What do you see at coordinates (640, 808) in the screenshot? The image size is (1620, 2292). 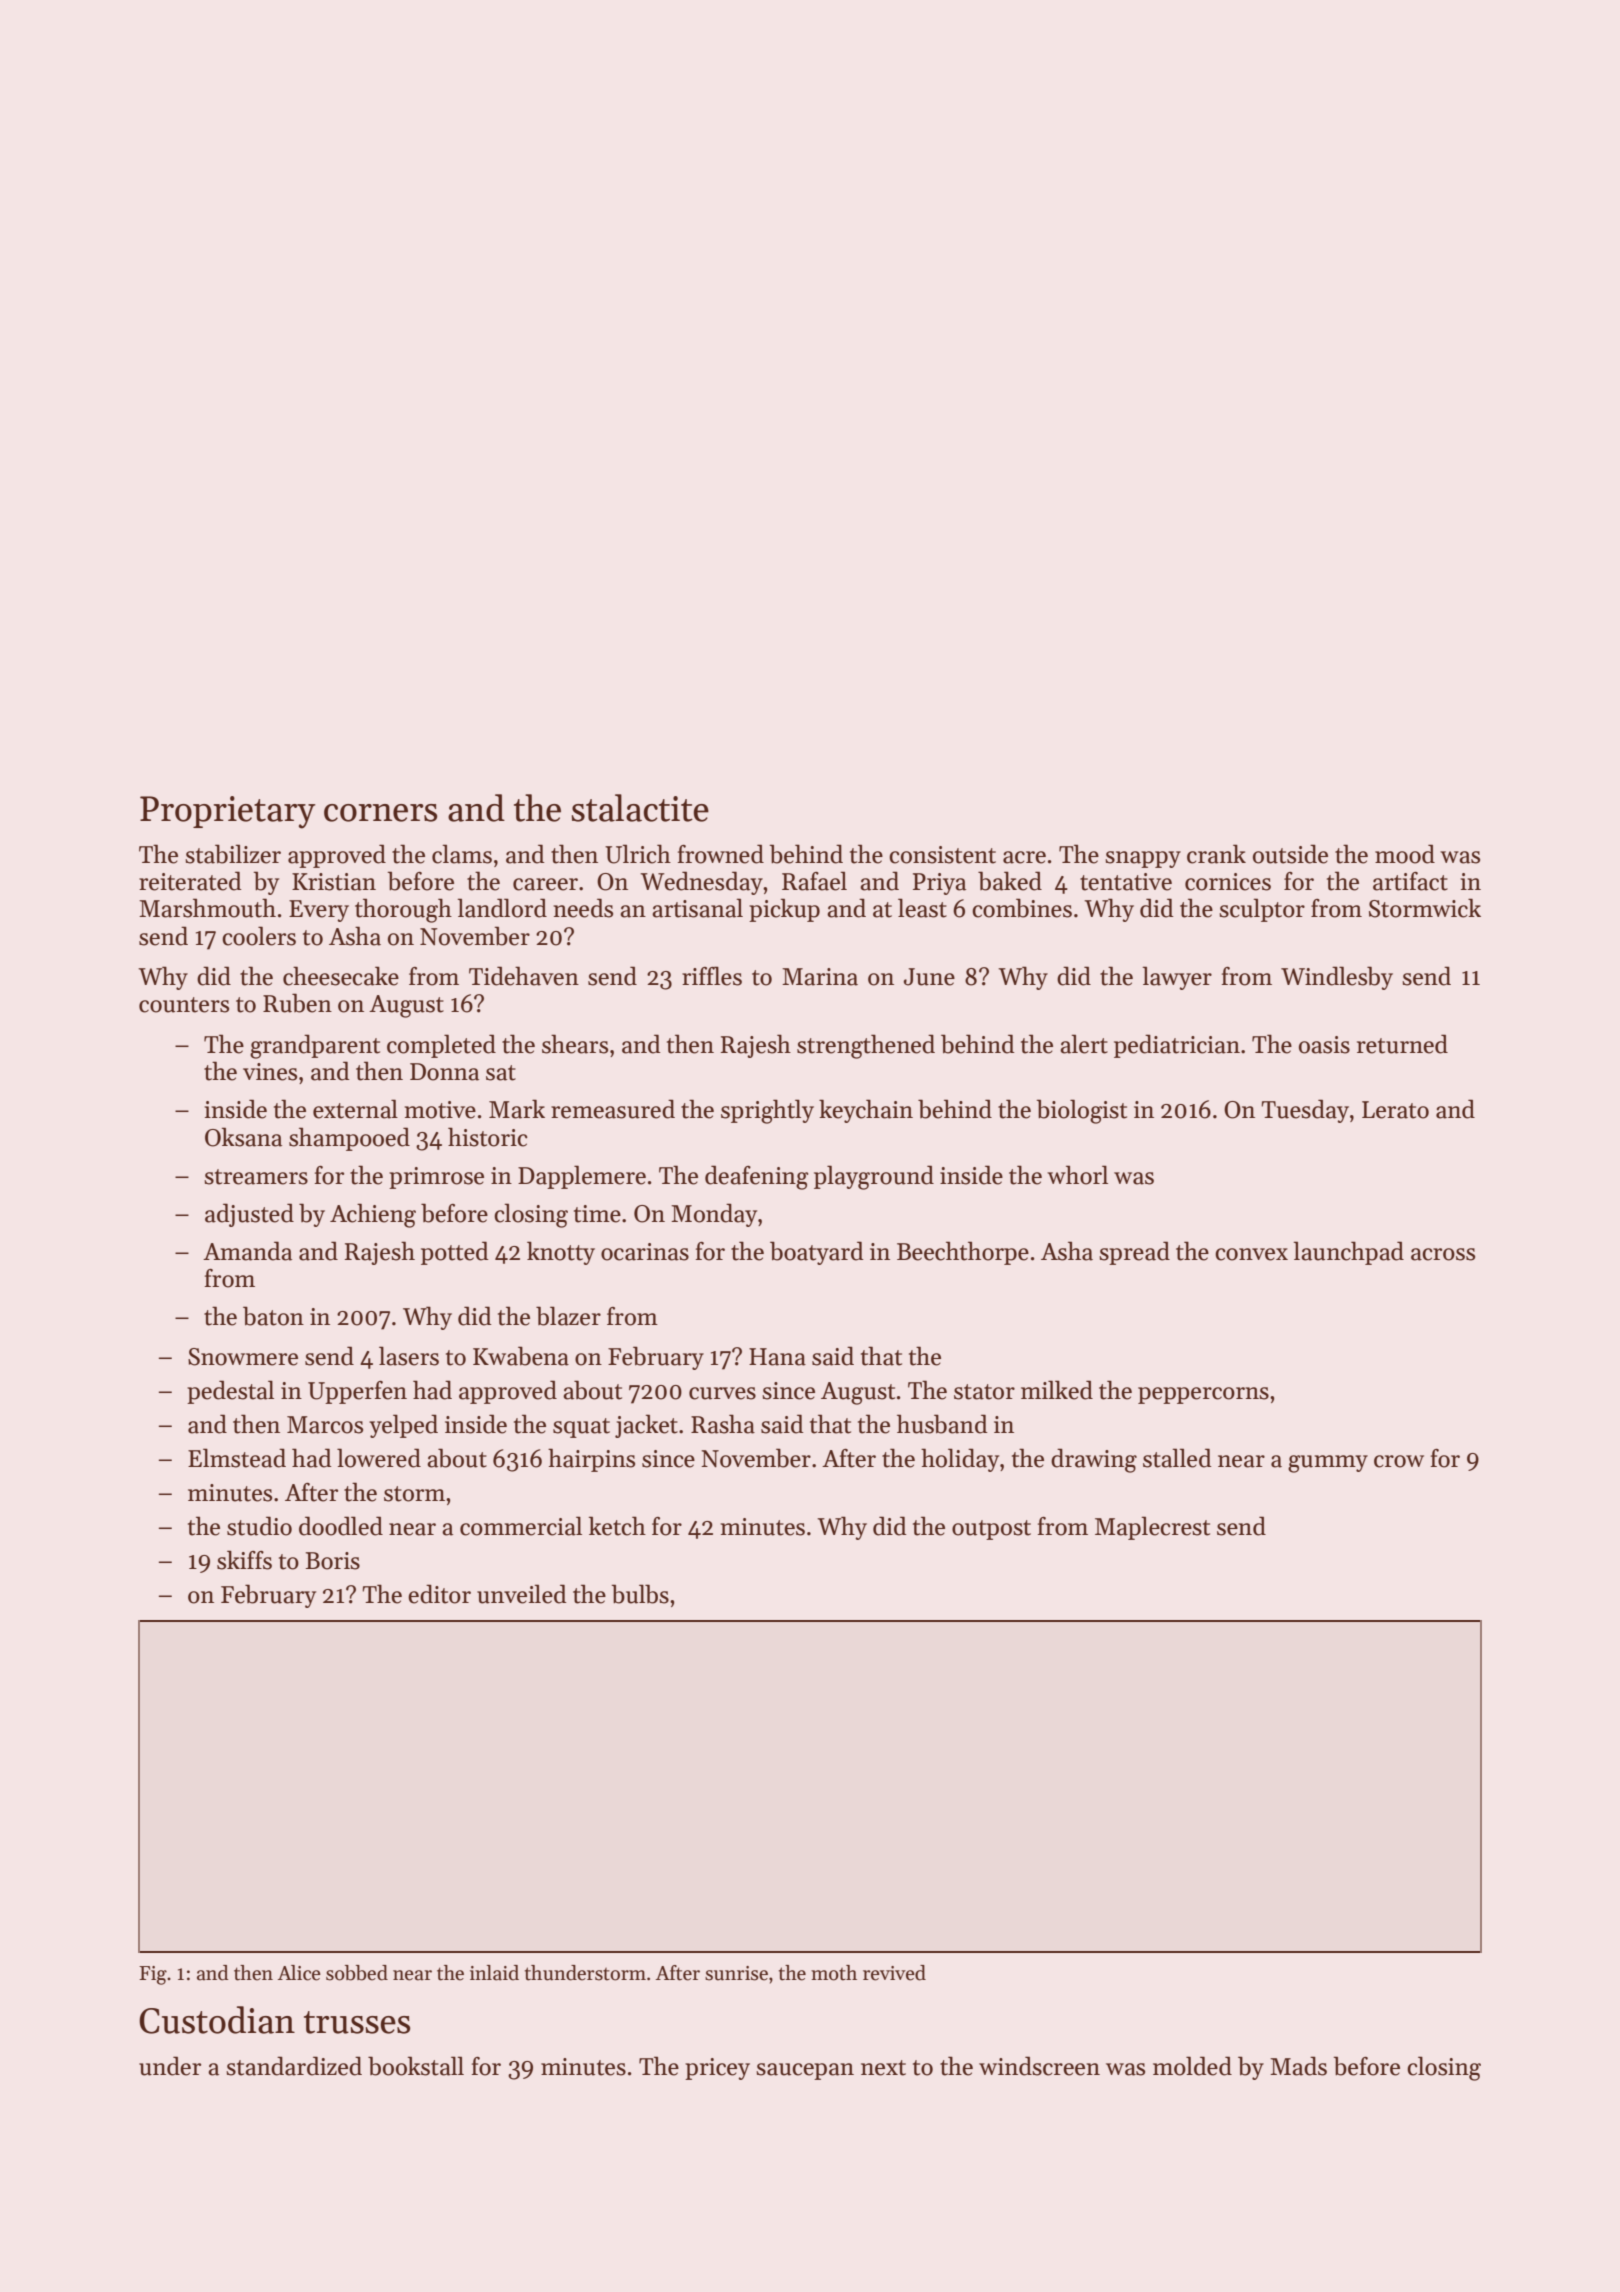 I see `stalactite` at bounding box center [640, 808].
